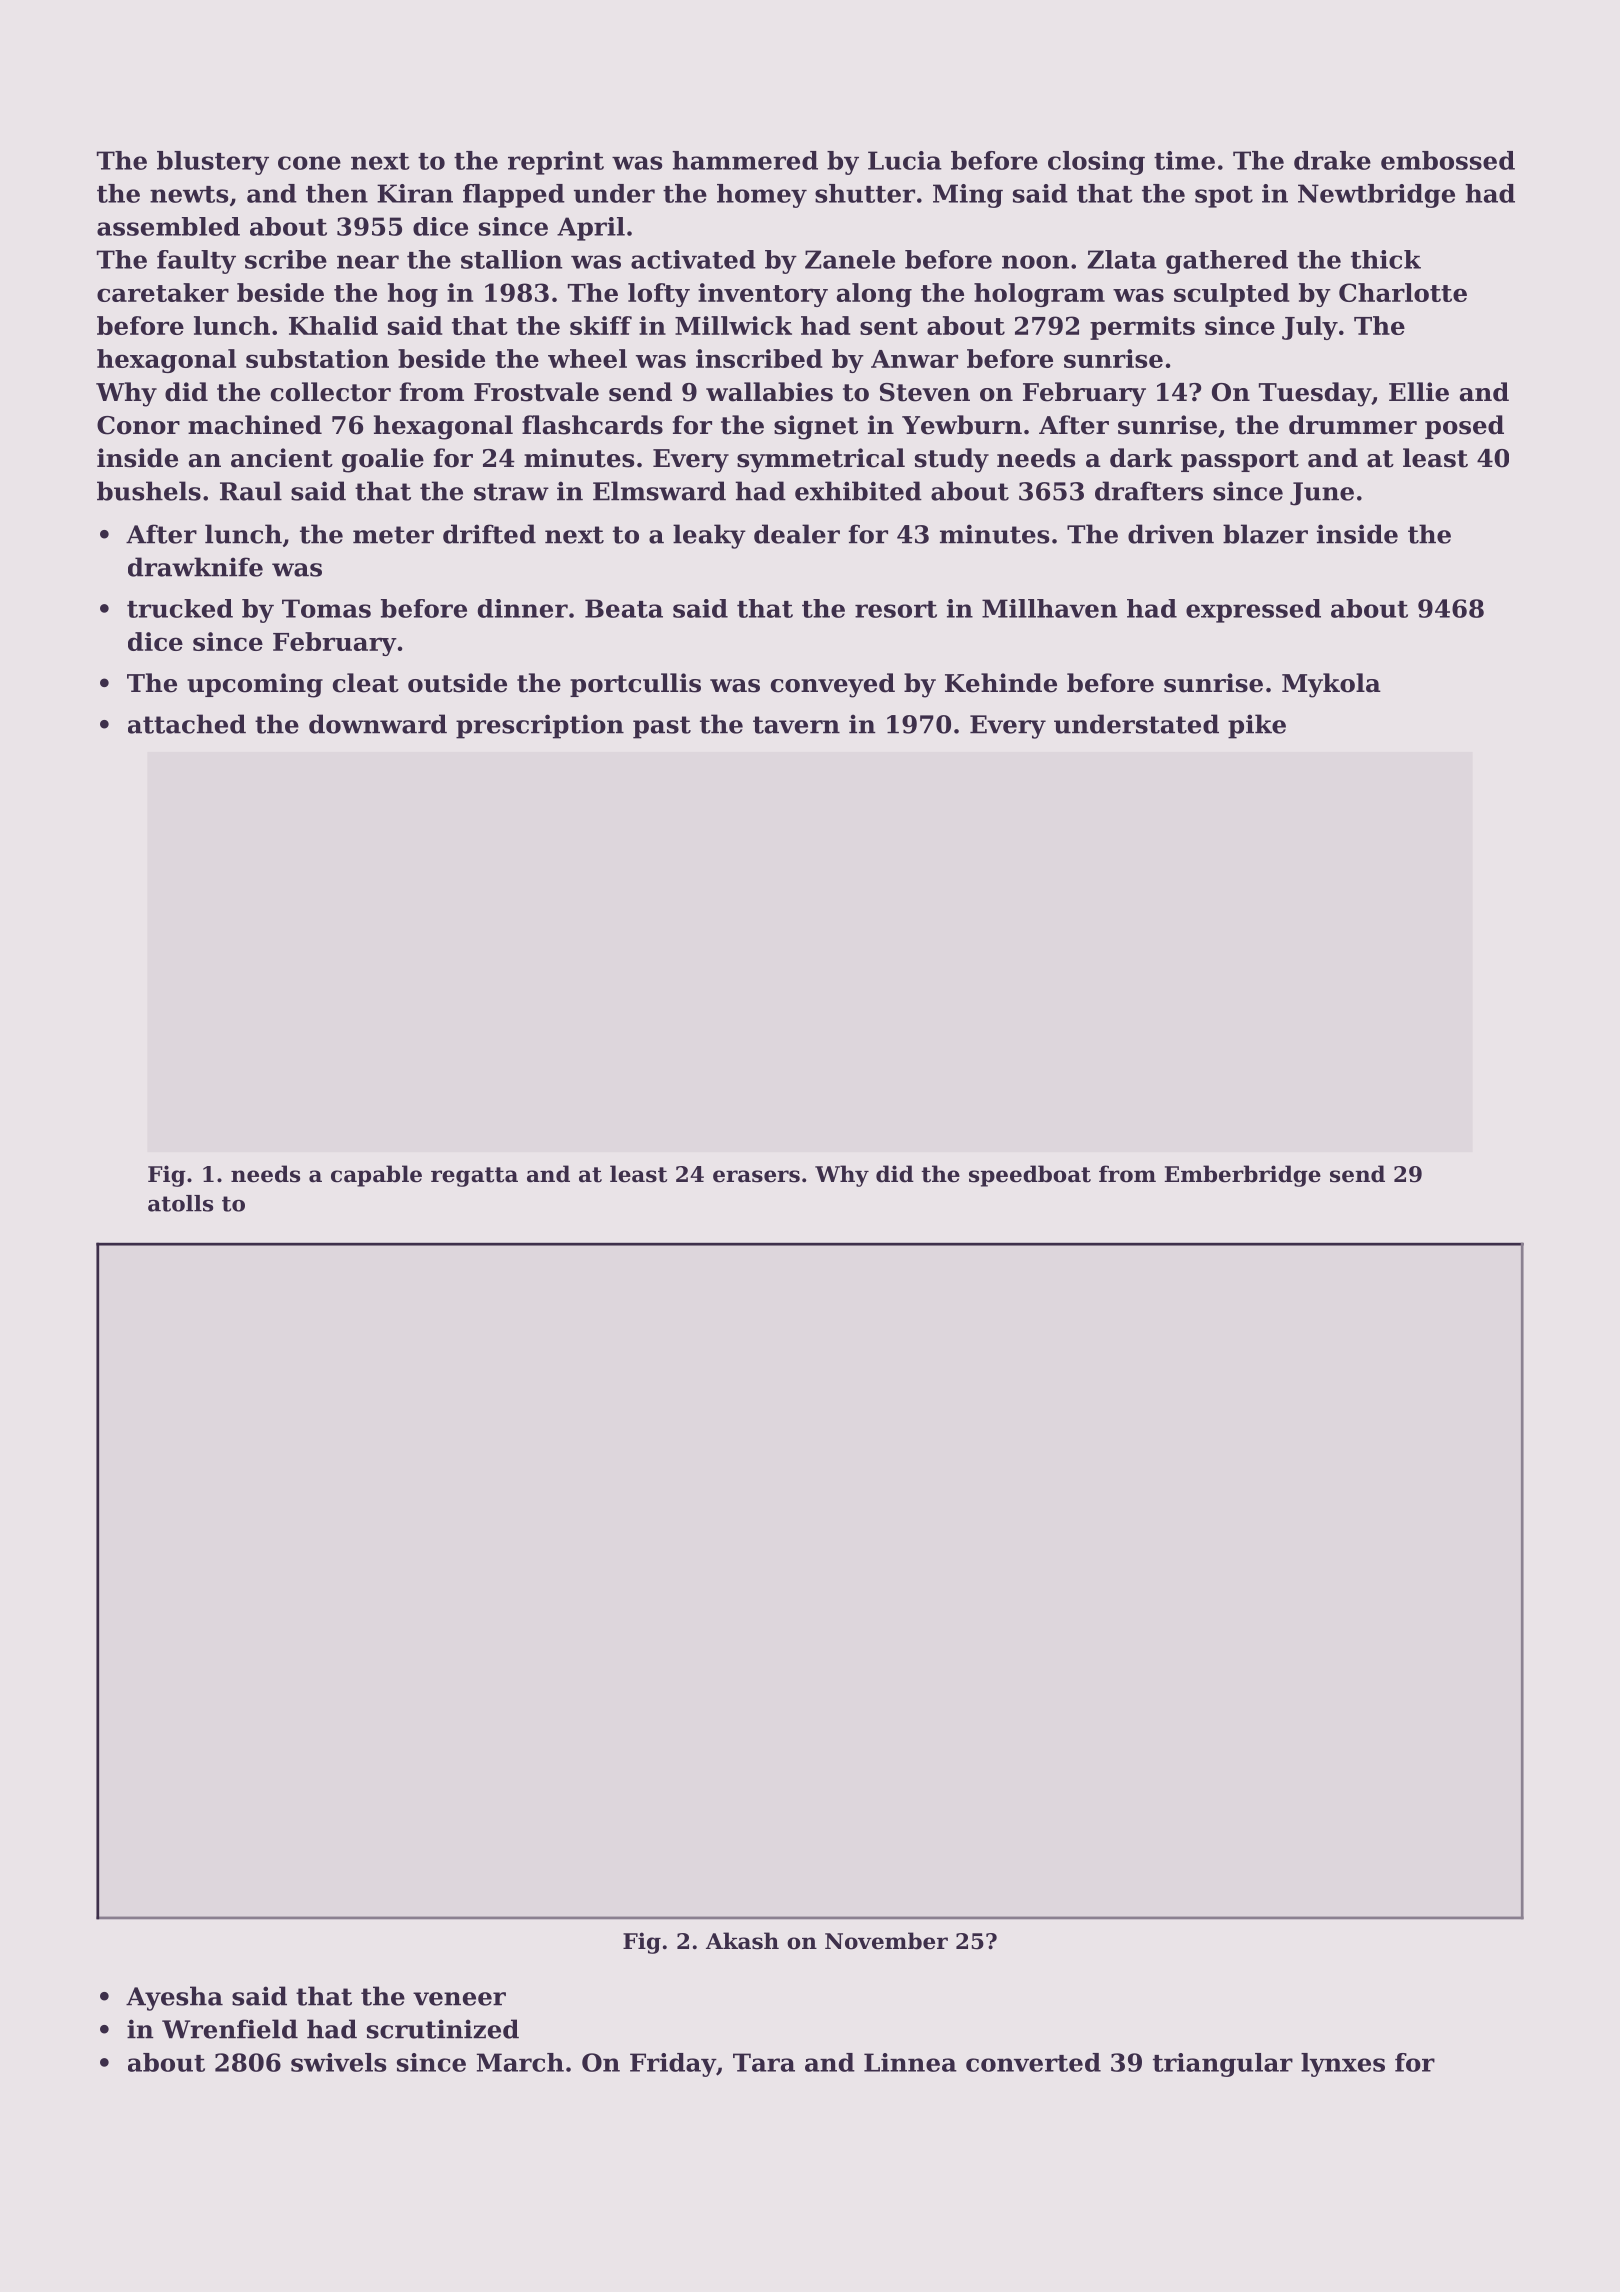  Describe the element at coordinates (174, 1998) in the screenshot. I see `Ayesha` at that location.
